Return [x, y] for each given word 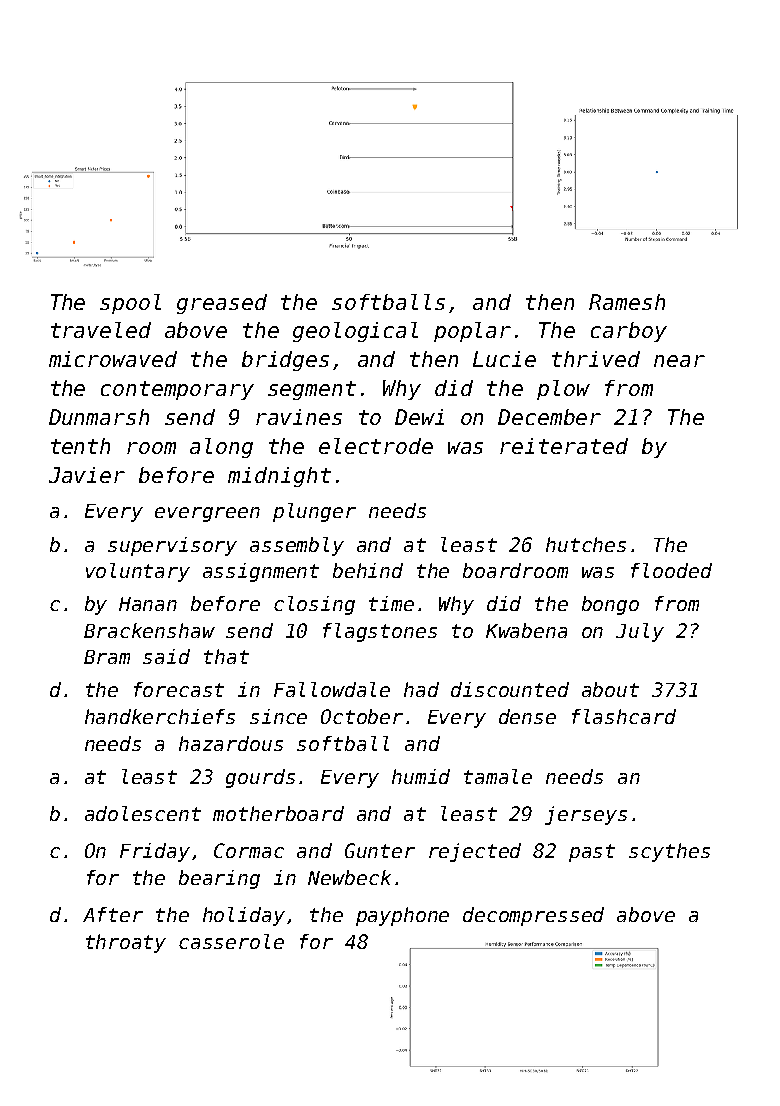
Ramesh [627, 302]
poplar [472, 332]
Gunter [380, 850]
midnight [279, 477]
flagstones [380, 632]
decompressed [533, 916]
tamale [498, 776]
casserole [231, 941]
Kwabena [526, 630]
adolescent [143, 813]
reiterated [564, 446]
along [221, 448]
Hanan [148, 604]
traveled [101, 330]
